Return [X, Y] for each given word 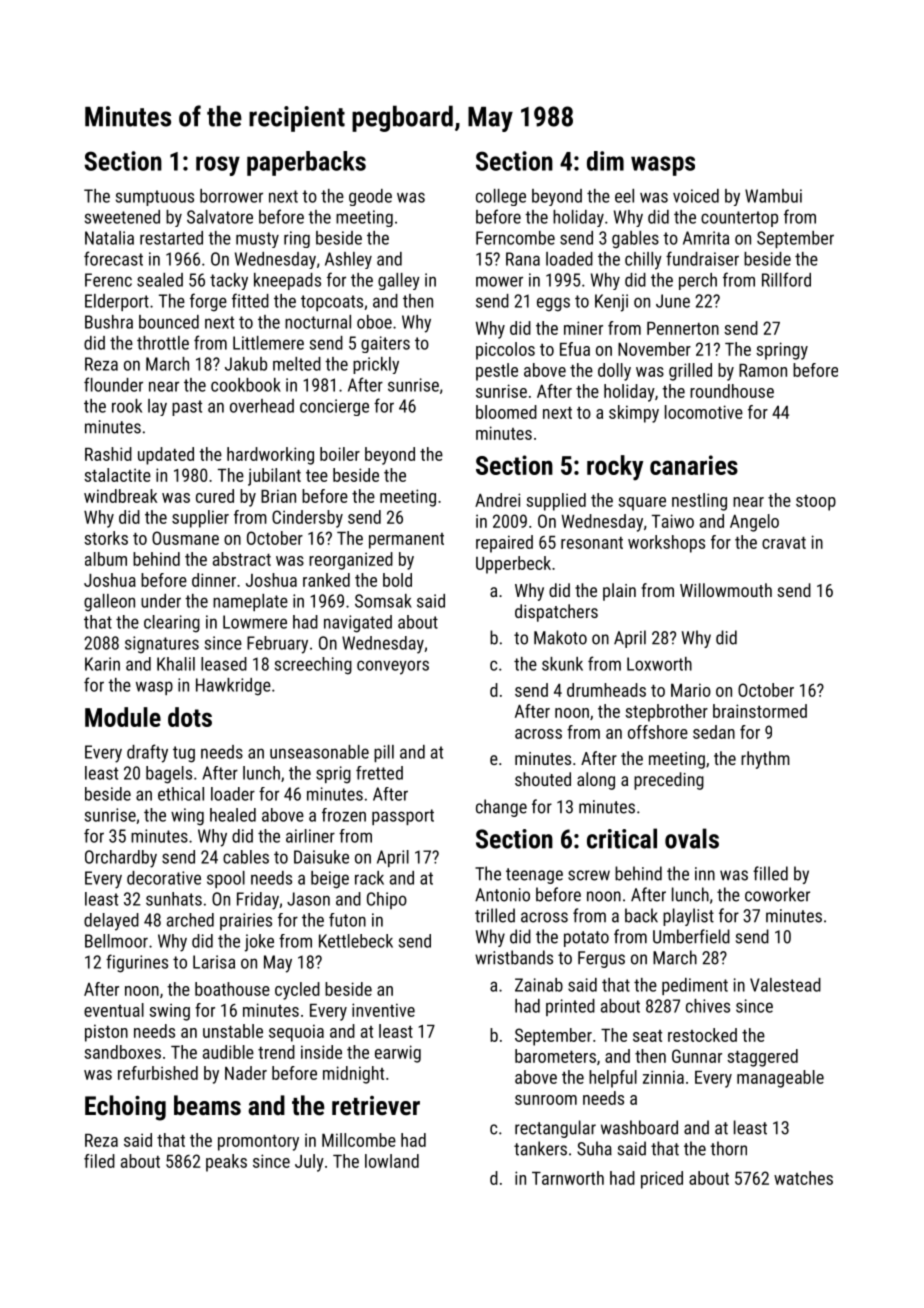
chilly [643, 261]
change [501, 808]
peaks [226, 1163]
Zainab [539, 985]
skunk [562, 664]
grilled [690, 372]
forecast [113, 258]
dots [190, 717]
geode [370, 197]
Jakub [246, 364]
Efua [575, 349]
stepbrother [666, 713]
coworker [777, 894]
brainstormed [760, 711]
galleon [109, 603]
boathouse [232, 989]
